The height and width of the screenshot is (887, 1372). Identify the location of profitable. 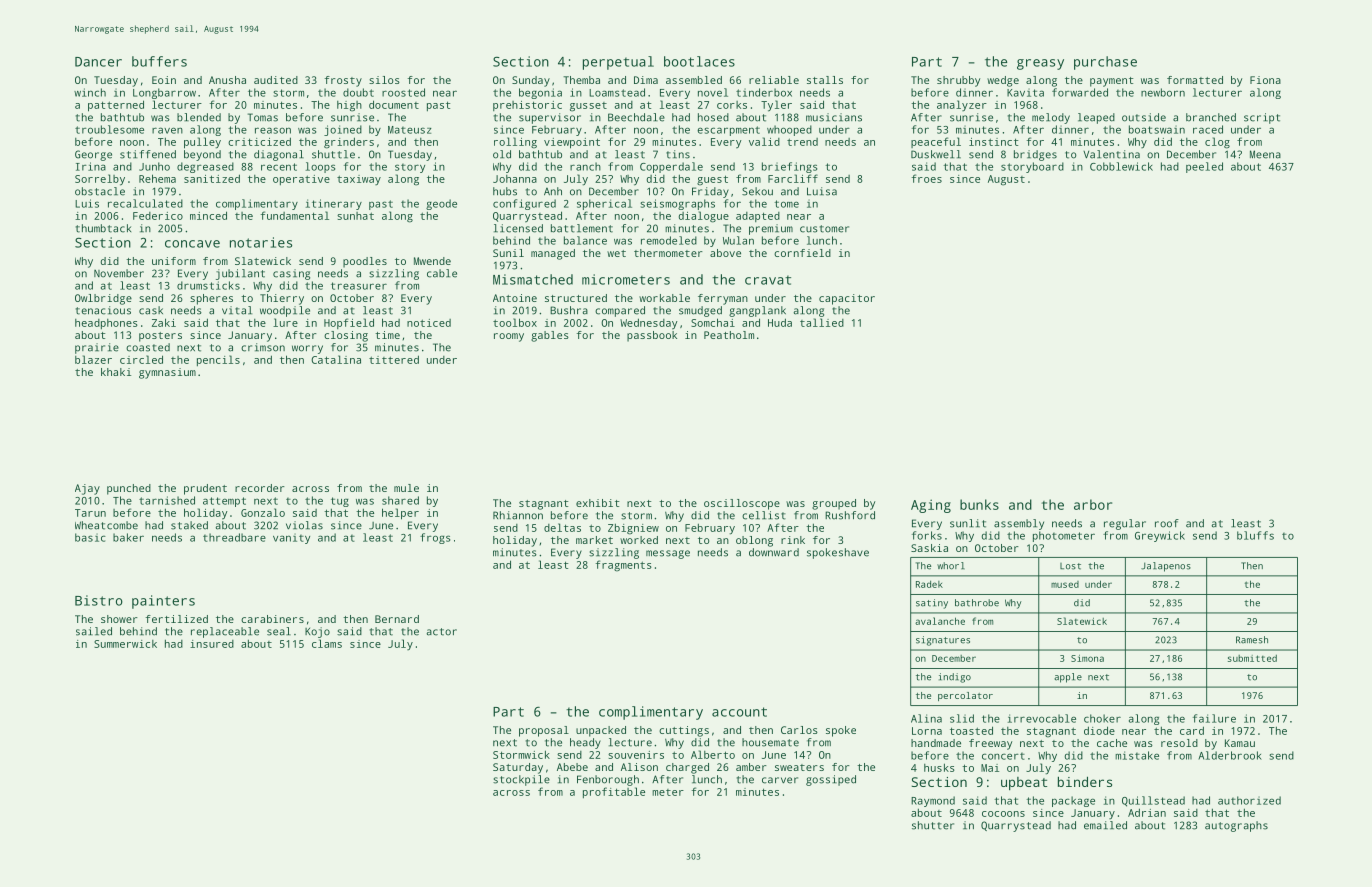
(614, 792).
